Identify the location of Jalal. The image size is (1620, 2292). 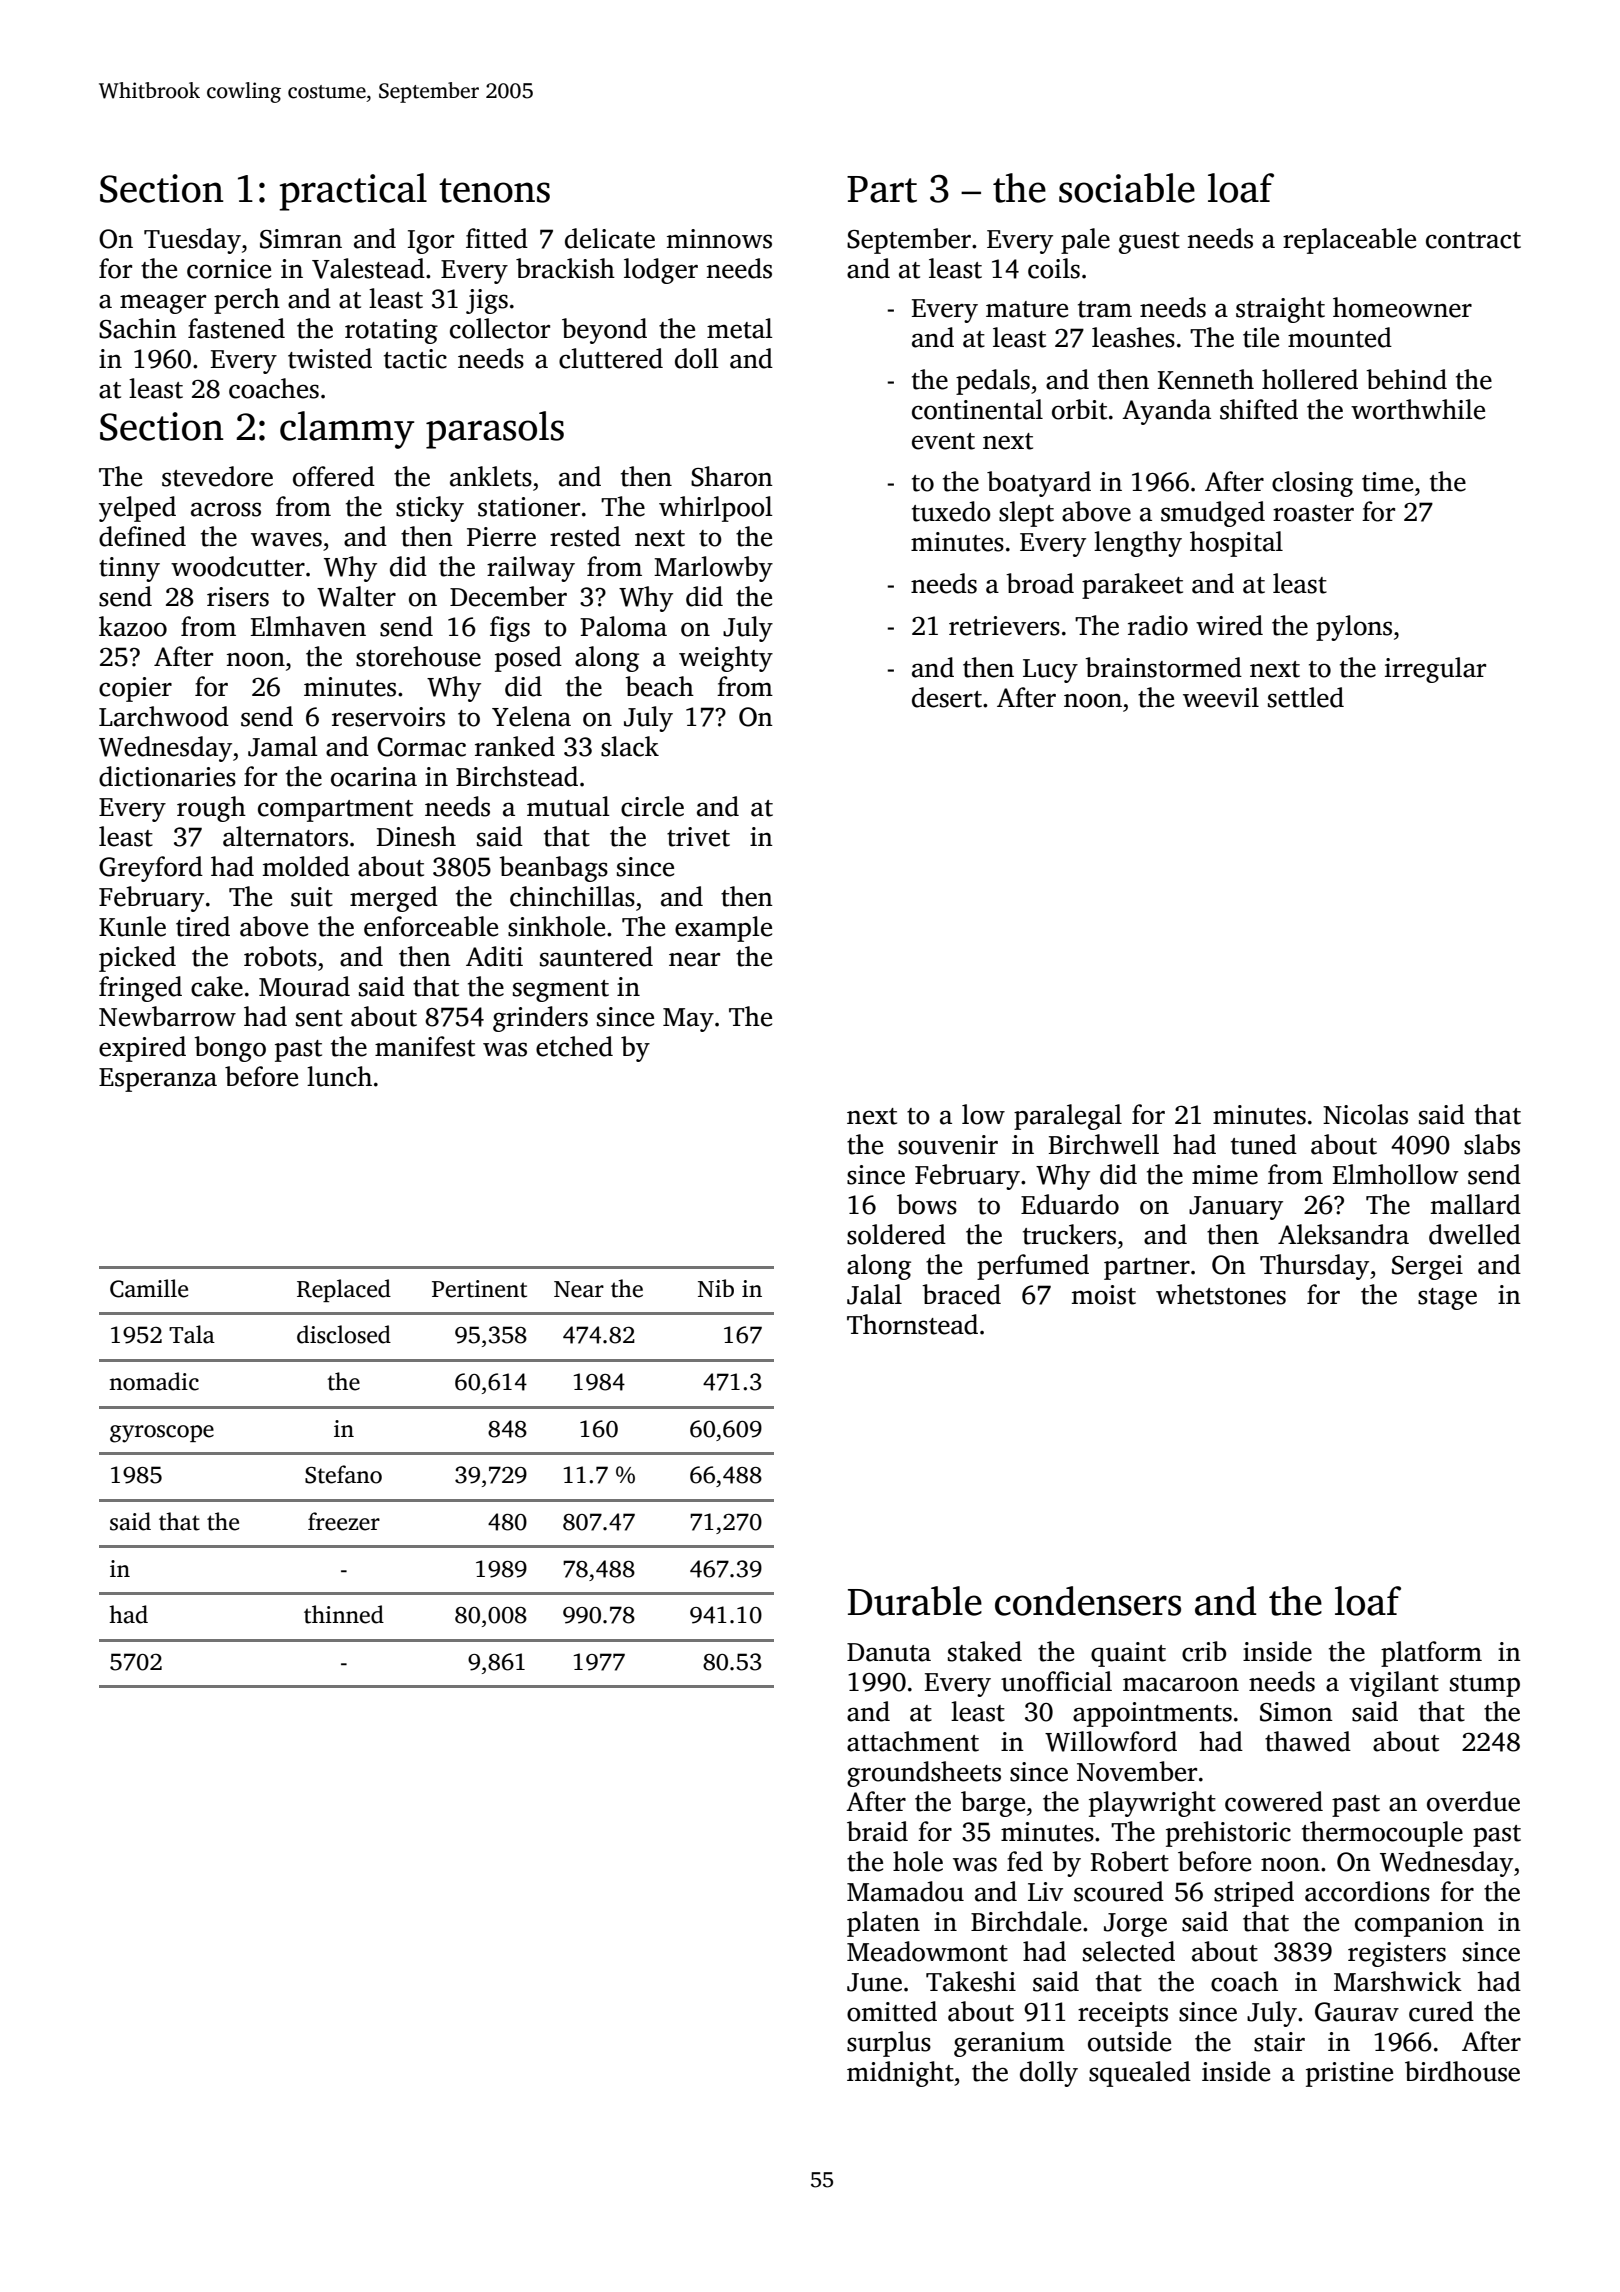
(874, 1294).
